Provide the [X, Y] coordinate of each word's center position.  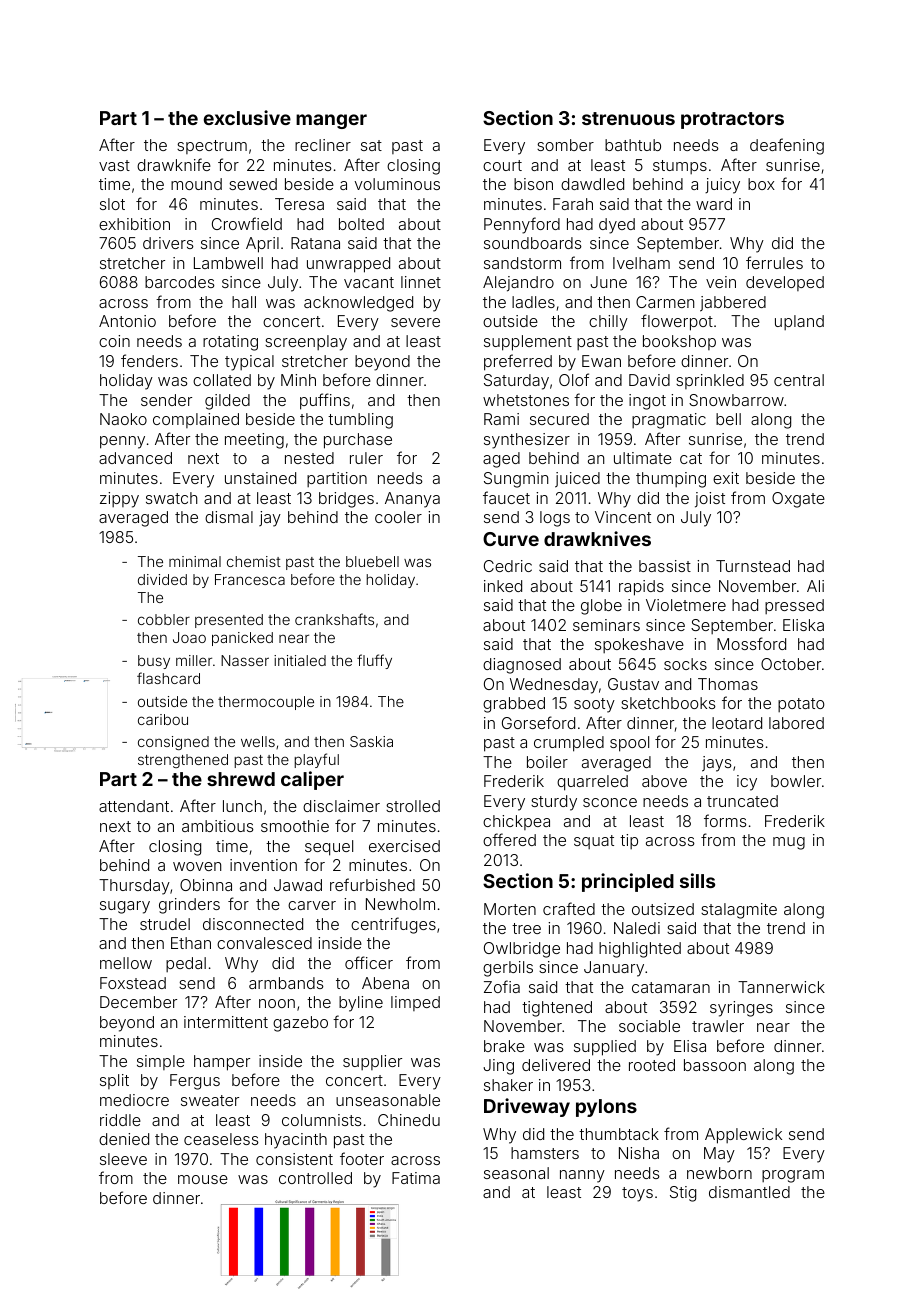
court [502, 165]
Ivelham [641, 263]
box [761, 184]
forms [725, 820]
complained [196, 420]
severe [415, 322]
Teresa [299, 204]
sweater [210, 1100]
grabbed [514, 705]
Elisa [690, 1046]
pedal [186, 964]
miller [194, 660]
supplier [372, 1062]
